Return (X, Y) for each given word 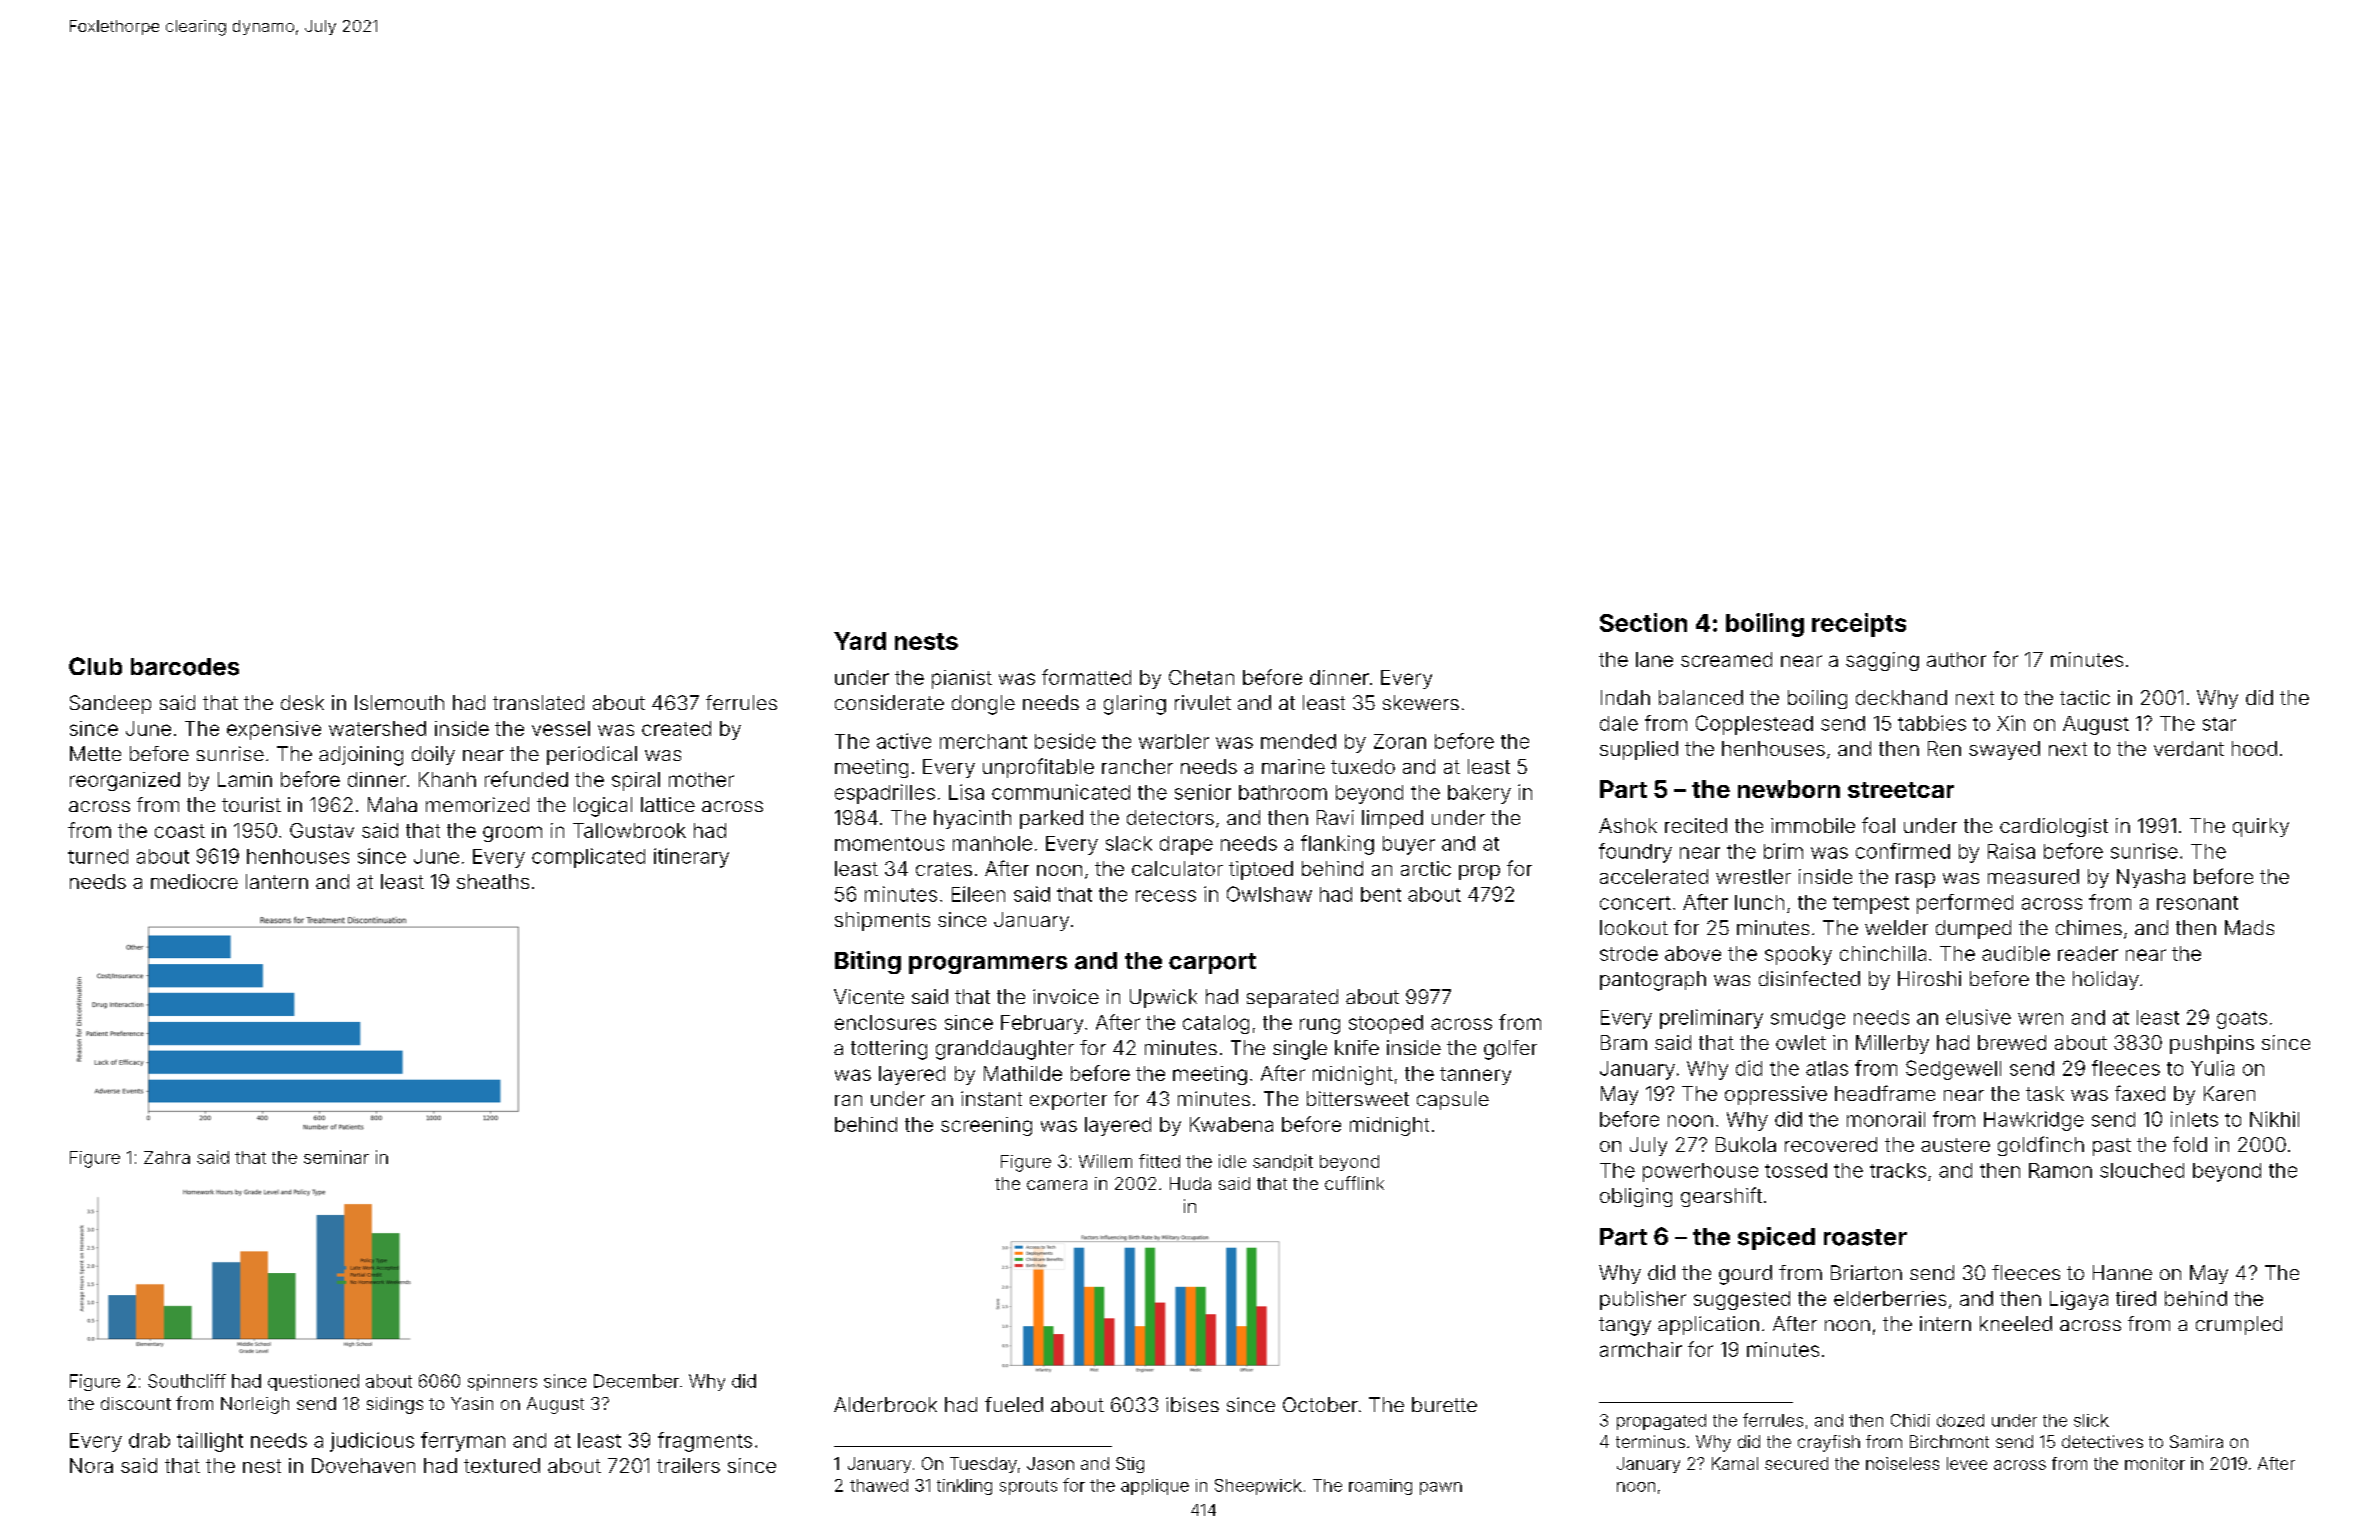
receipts (1859, 625)
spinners (502, 1382)
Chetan (1201, 677)
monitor (2155, 1463)
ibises (1192, 1404)
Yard (860, 641)
